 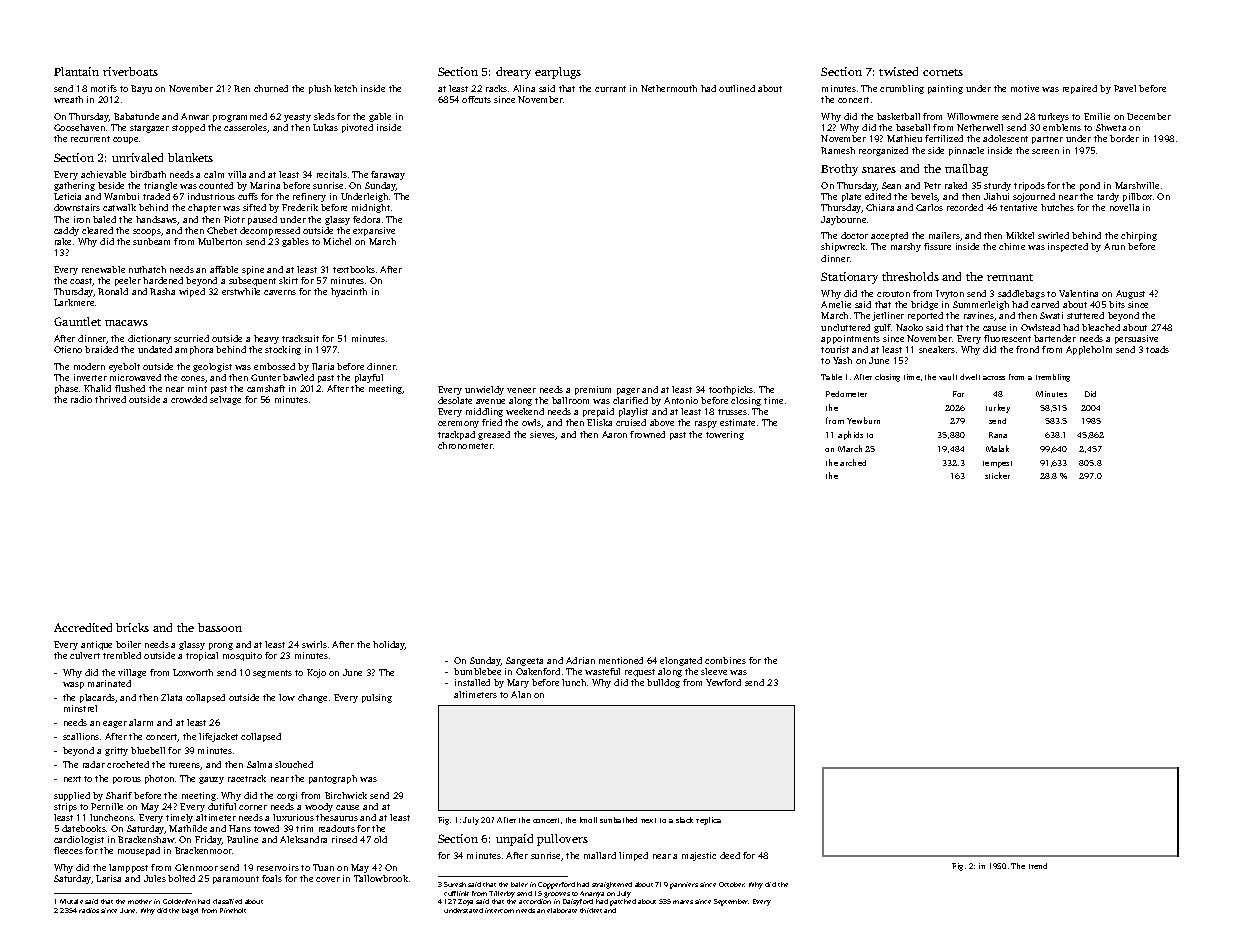 What do you see at coordinates (1025, 88) in the screenshot?
I see `motive` at bounding box center [1025, 88].
